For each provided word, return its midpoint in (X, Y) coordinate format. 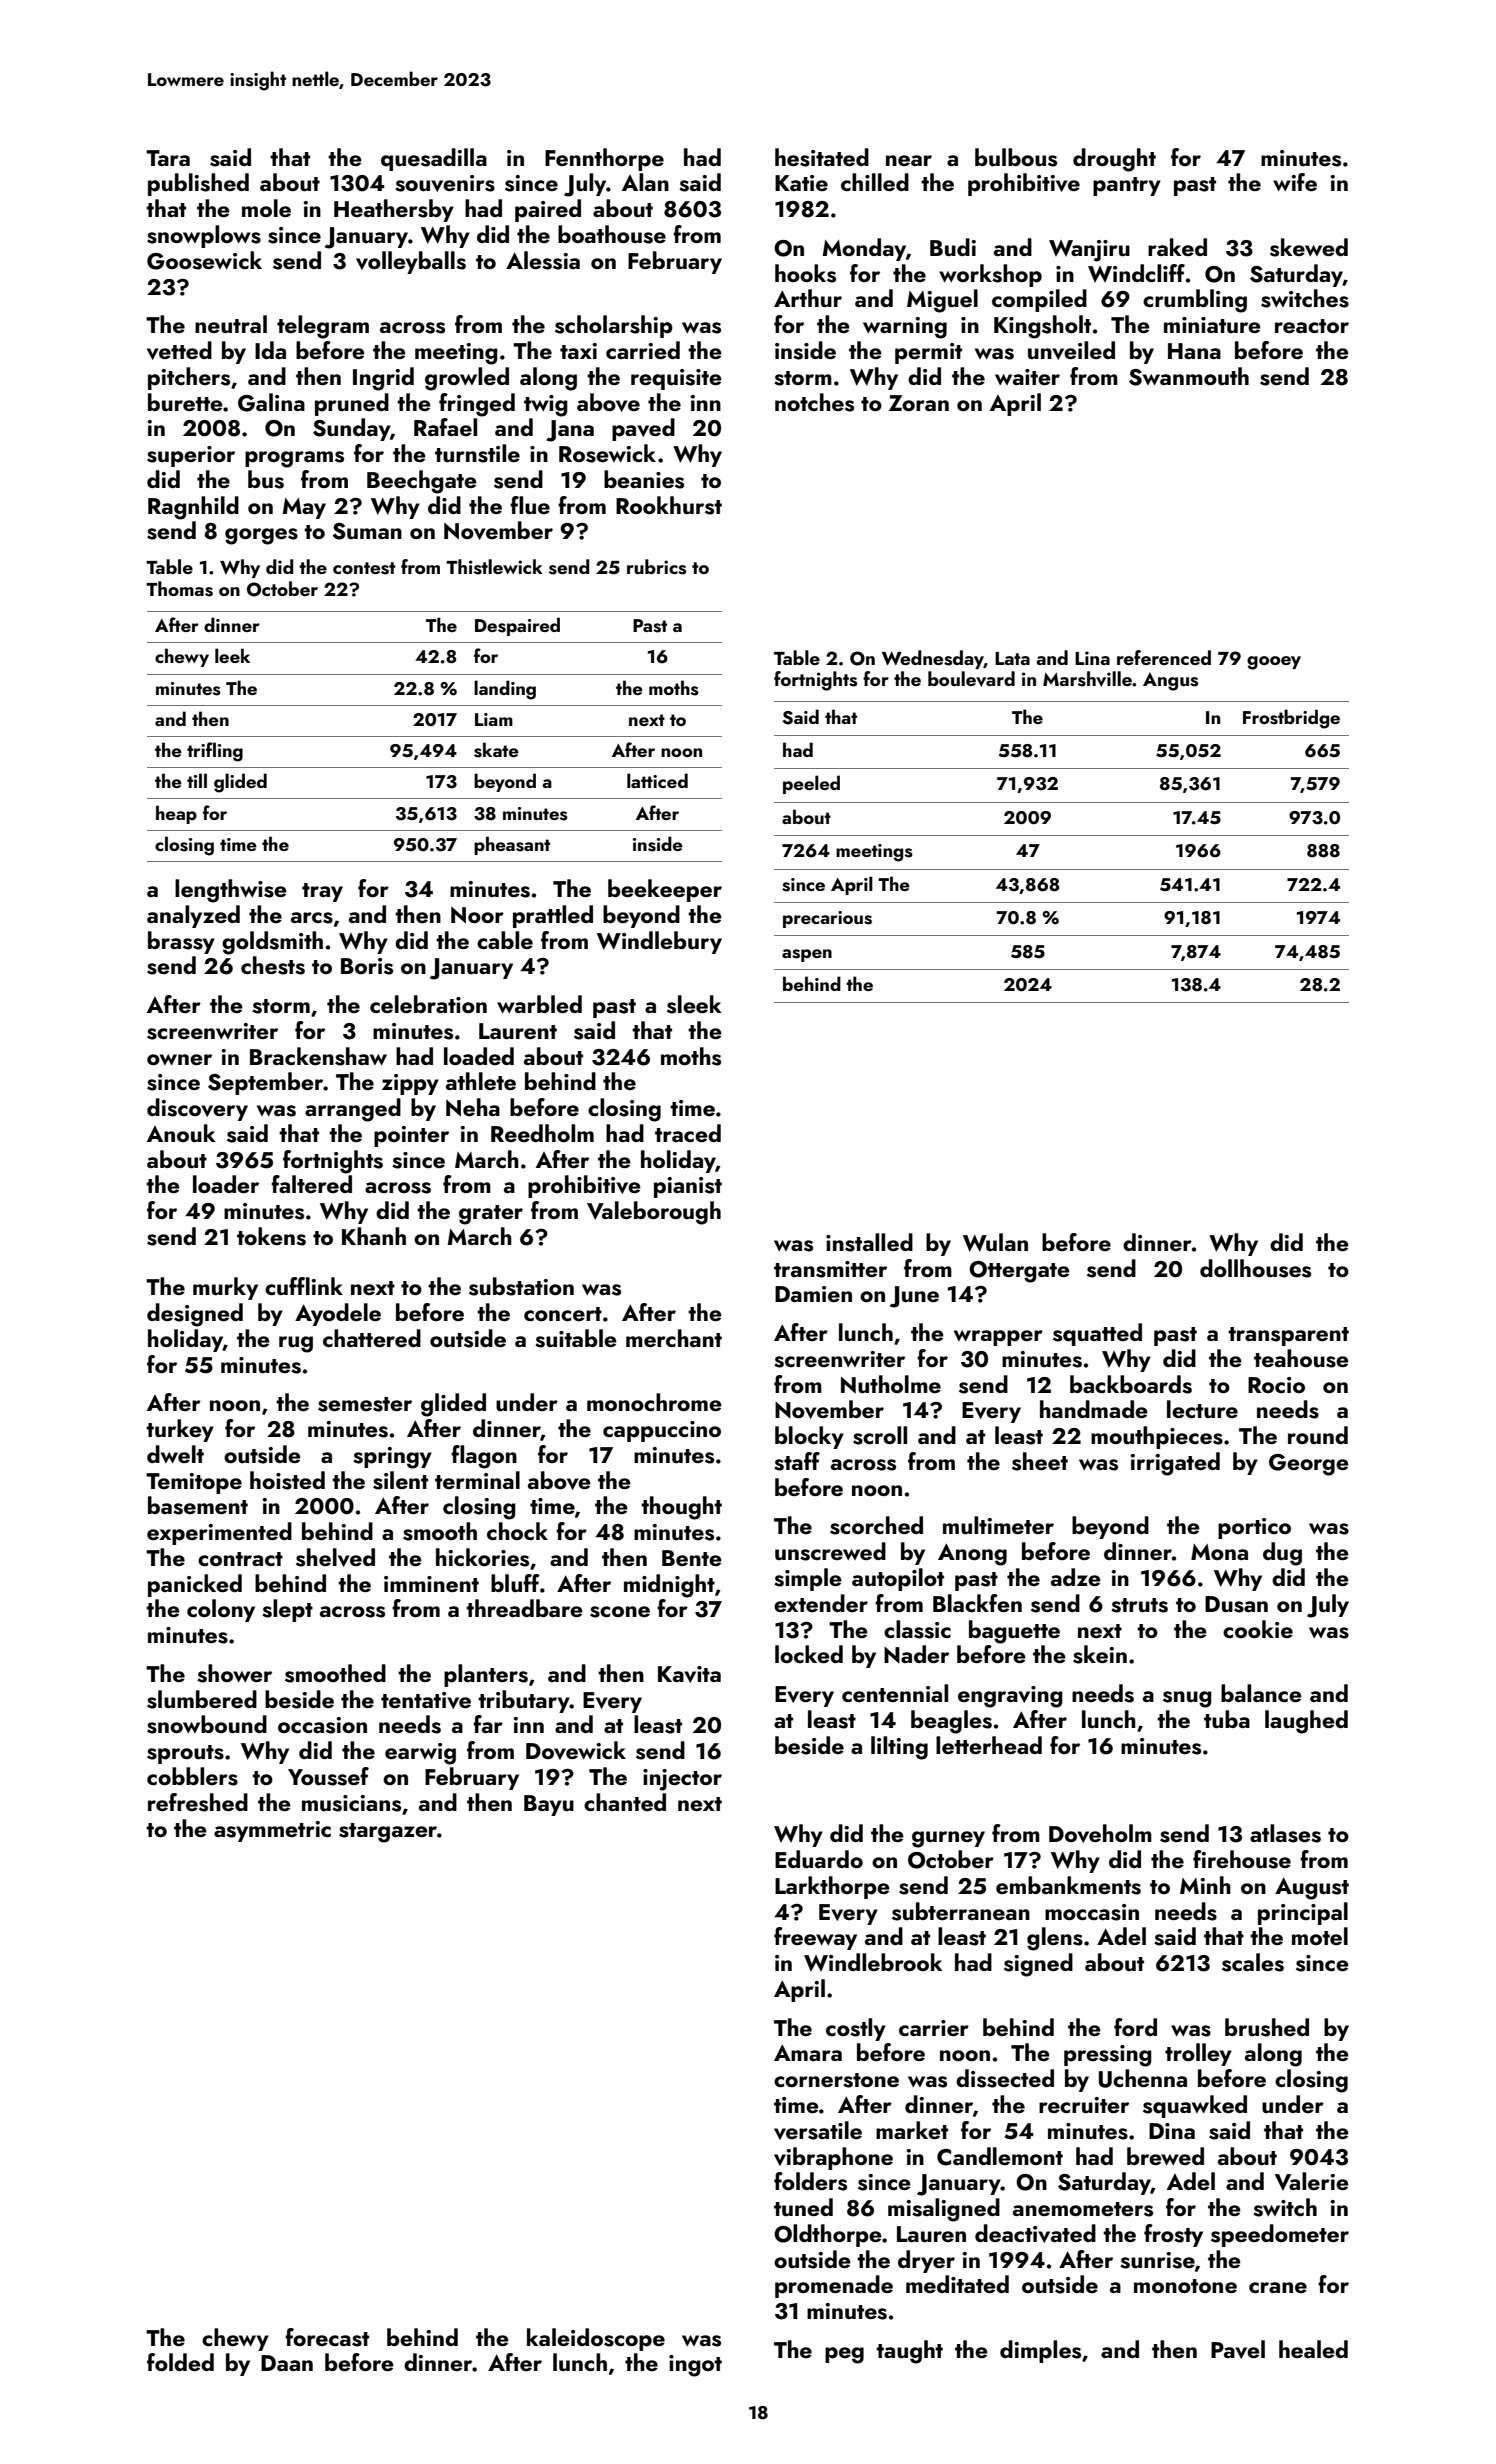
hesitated (822, 157)
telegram (323, 327)
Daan (287, 2363)
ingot (695, 2366)
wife (1295, 182)
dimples (1040, 2351)
